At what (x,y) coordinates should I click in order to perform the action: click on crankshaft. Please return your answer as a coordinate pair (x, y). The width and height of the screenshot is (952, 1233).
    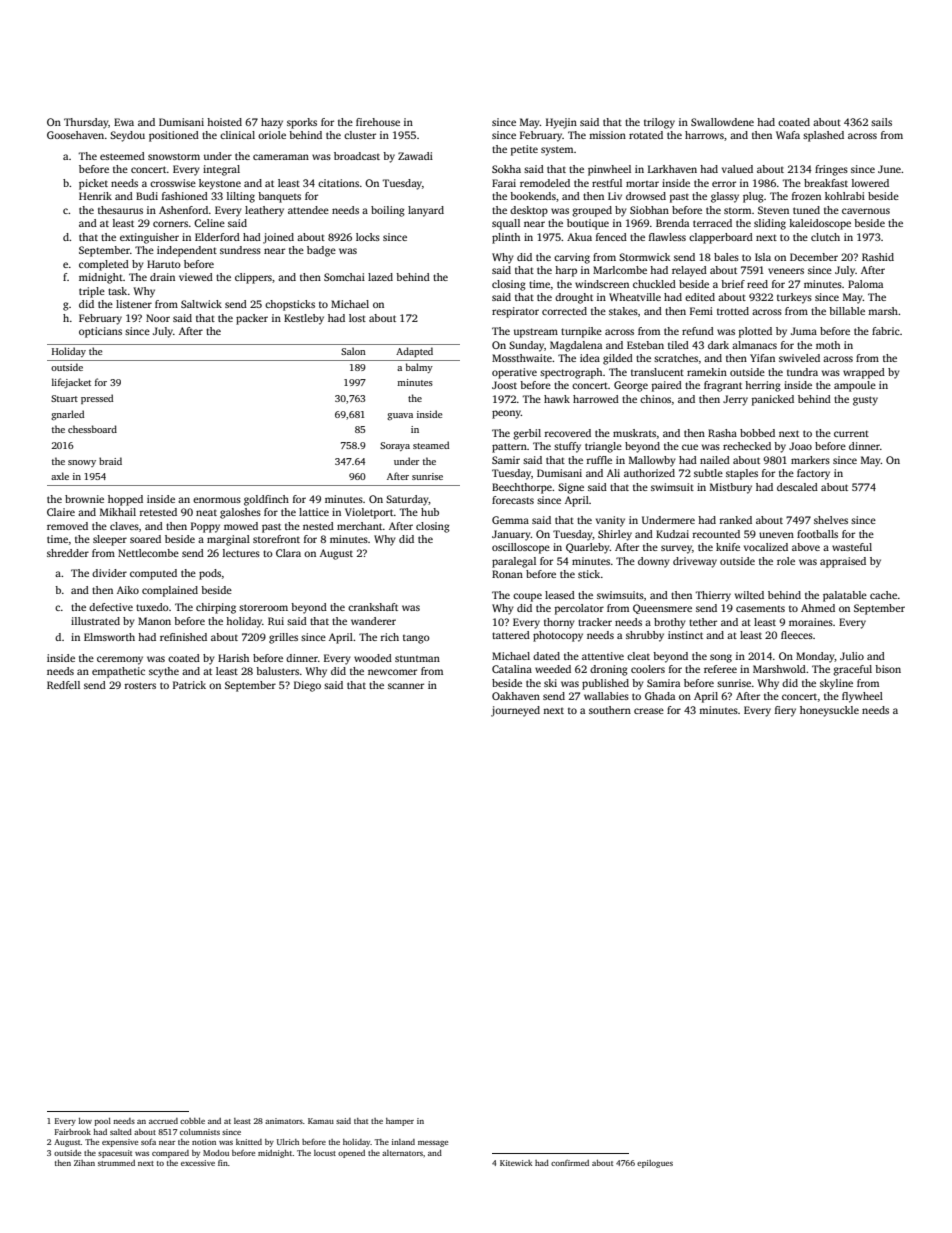
    Looking at the image, I should click on (373, 607).
